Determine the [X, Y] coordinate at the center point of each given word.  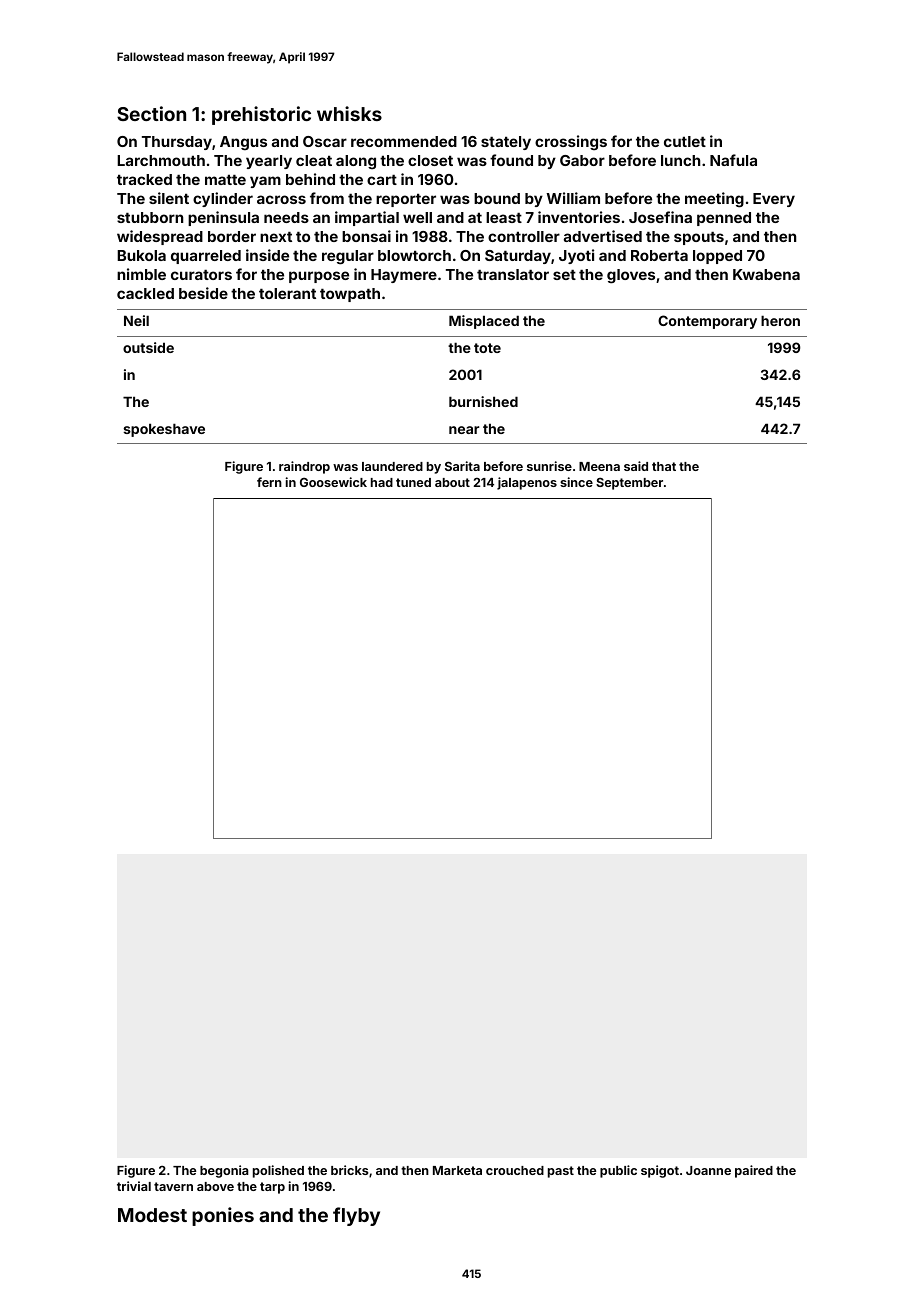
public [618, 1171]
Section [151, 113]
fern [269, 482]
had [382, 482]
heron [780, 320]
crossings [571, 142]
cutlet [685, 141]
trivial [134, 1186]
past [561, 1172]
